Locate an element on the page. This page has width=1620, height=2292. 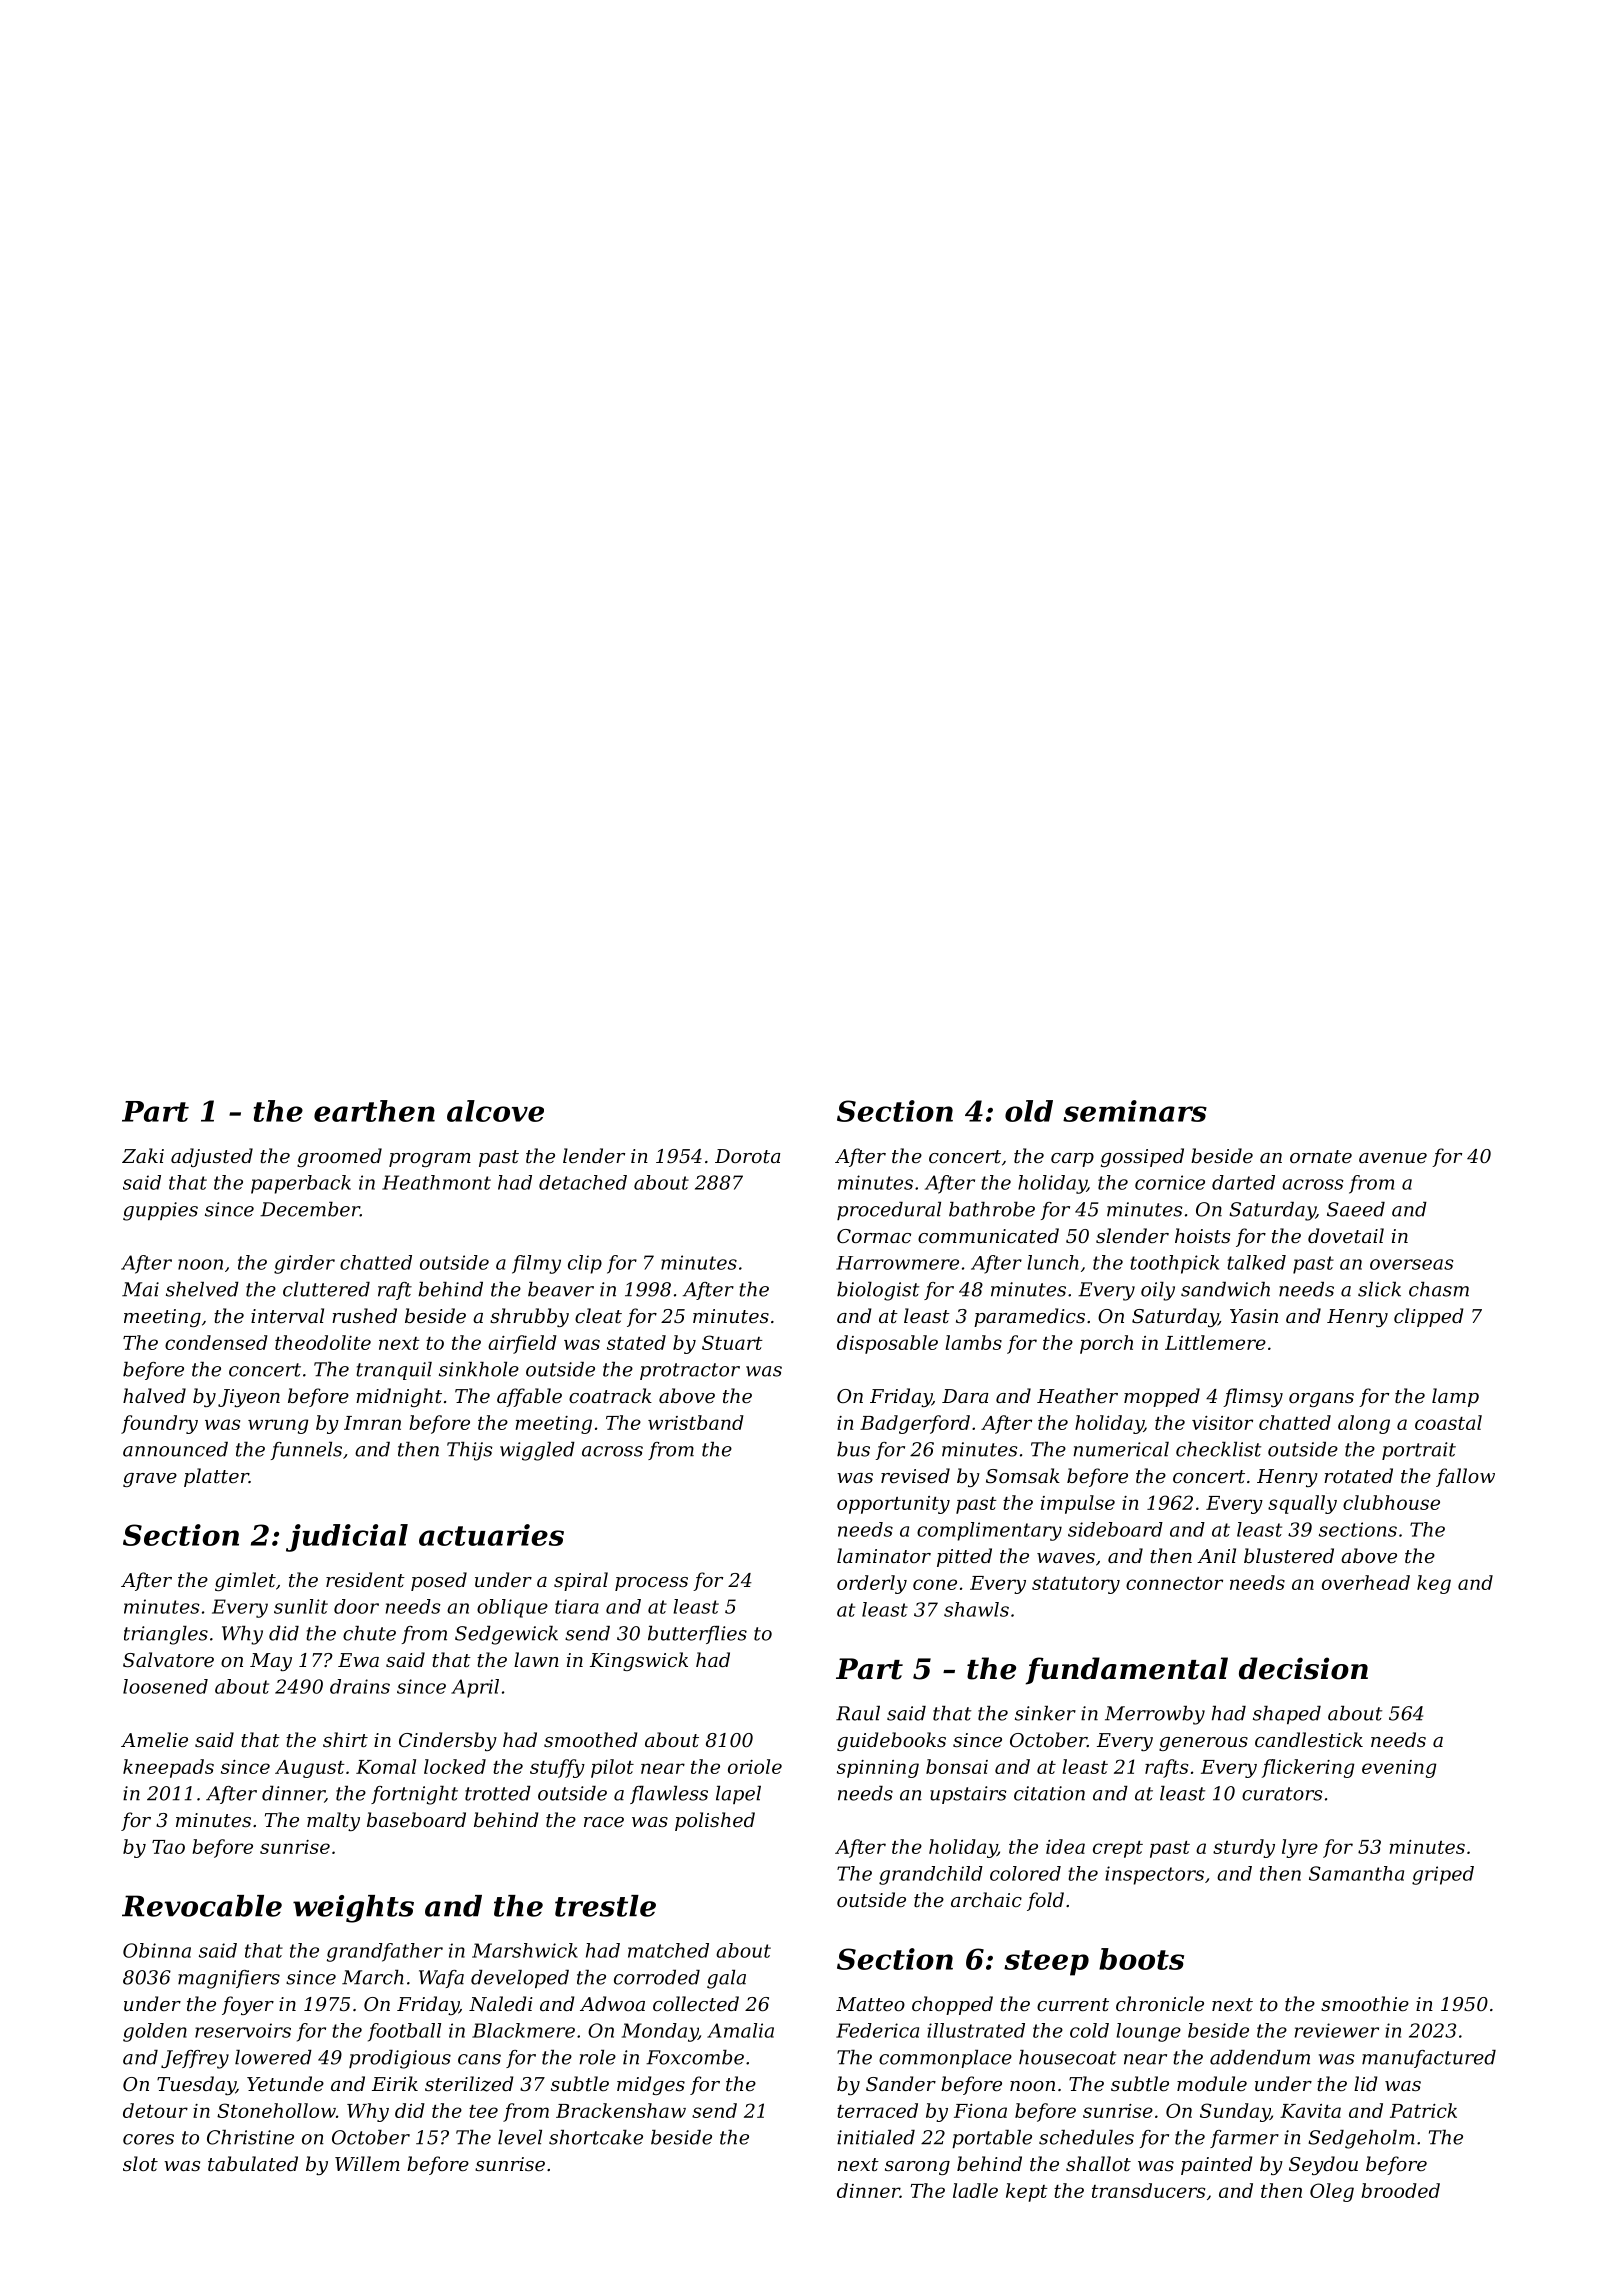
lyre is located at coordinates (1300, 1848).
